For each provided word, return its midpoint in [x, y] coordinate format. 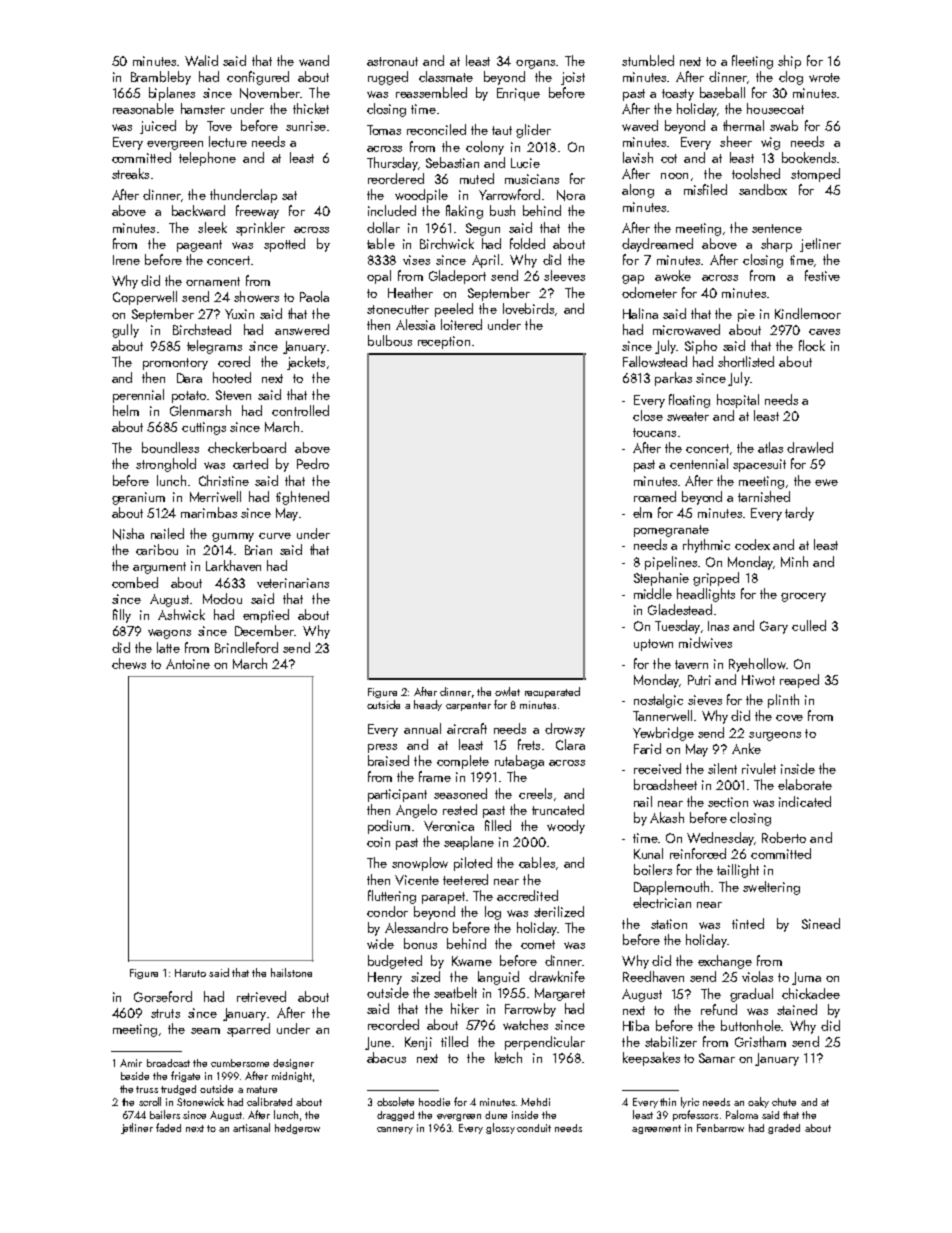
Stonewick [200, 1101]
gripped [716, 579]
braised [388, 760]
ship [789, 62]
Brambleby [161, 78]
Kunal [648, 853]
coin [378, 842]
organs [535, 64]
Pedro [313, 463]
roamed [655, 496]
